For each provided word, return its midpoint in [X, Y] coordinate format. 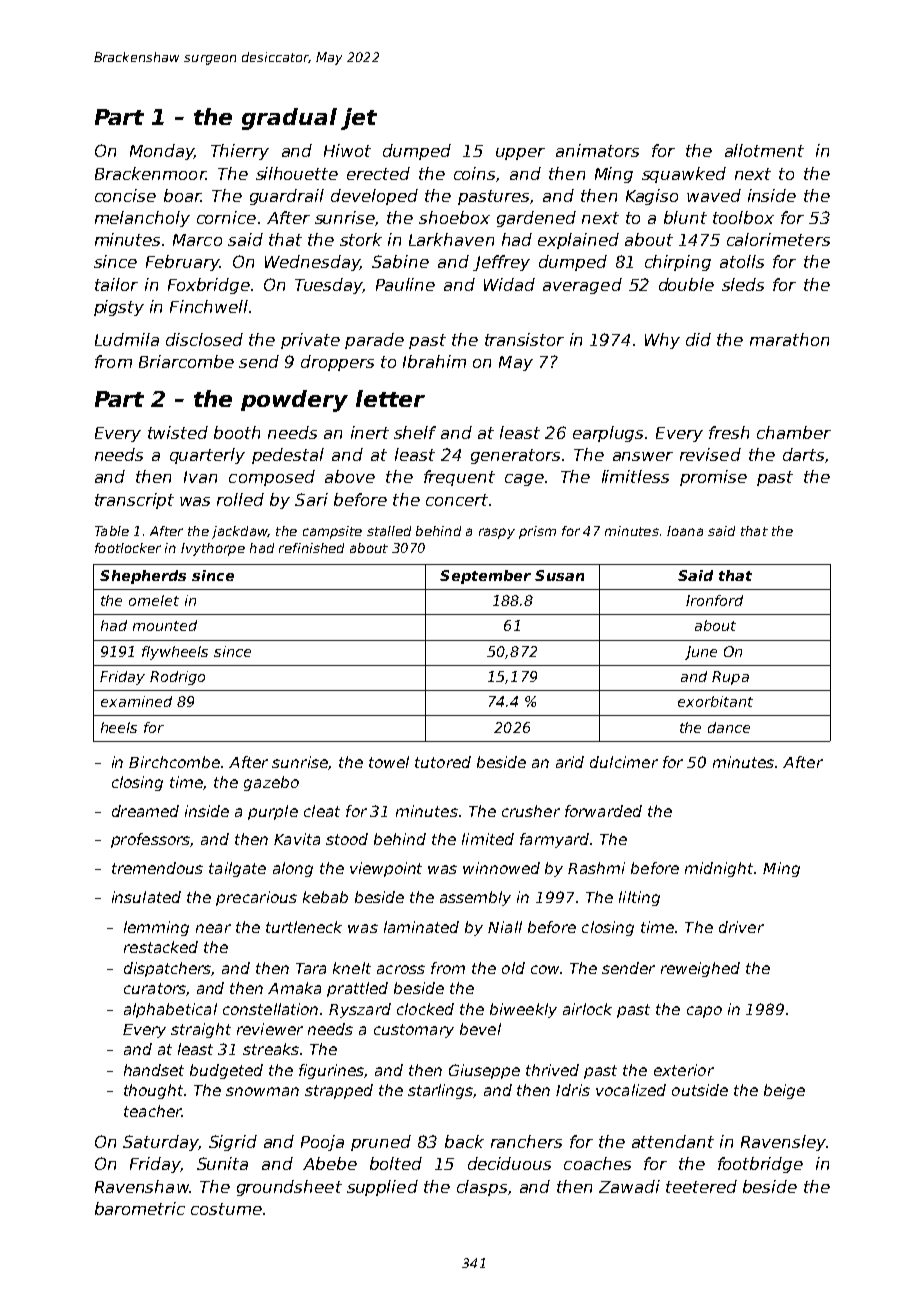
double [686, 284]
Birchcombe [174, 762]
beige [784, 1091]
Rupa [730, 678]
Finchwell [209, 306]
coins [474, 173]
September [485, 577]
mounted [165, 625]
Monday [162, 152]
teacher [153, 1111]
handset [154, 1070]
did [698, 339]
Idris [573, 1090]
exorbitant [715, 701]
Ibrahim [434, 361]
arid [570, 762]
